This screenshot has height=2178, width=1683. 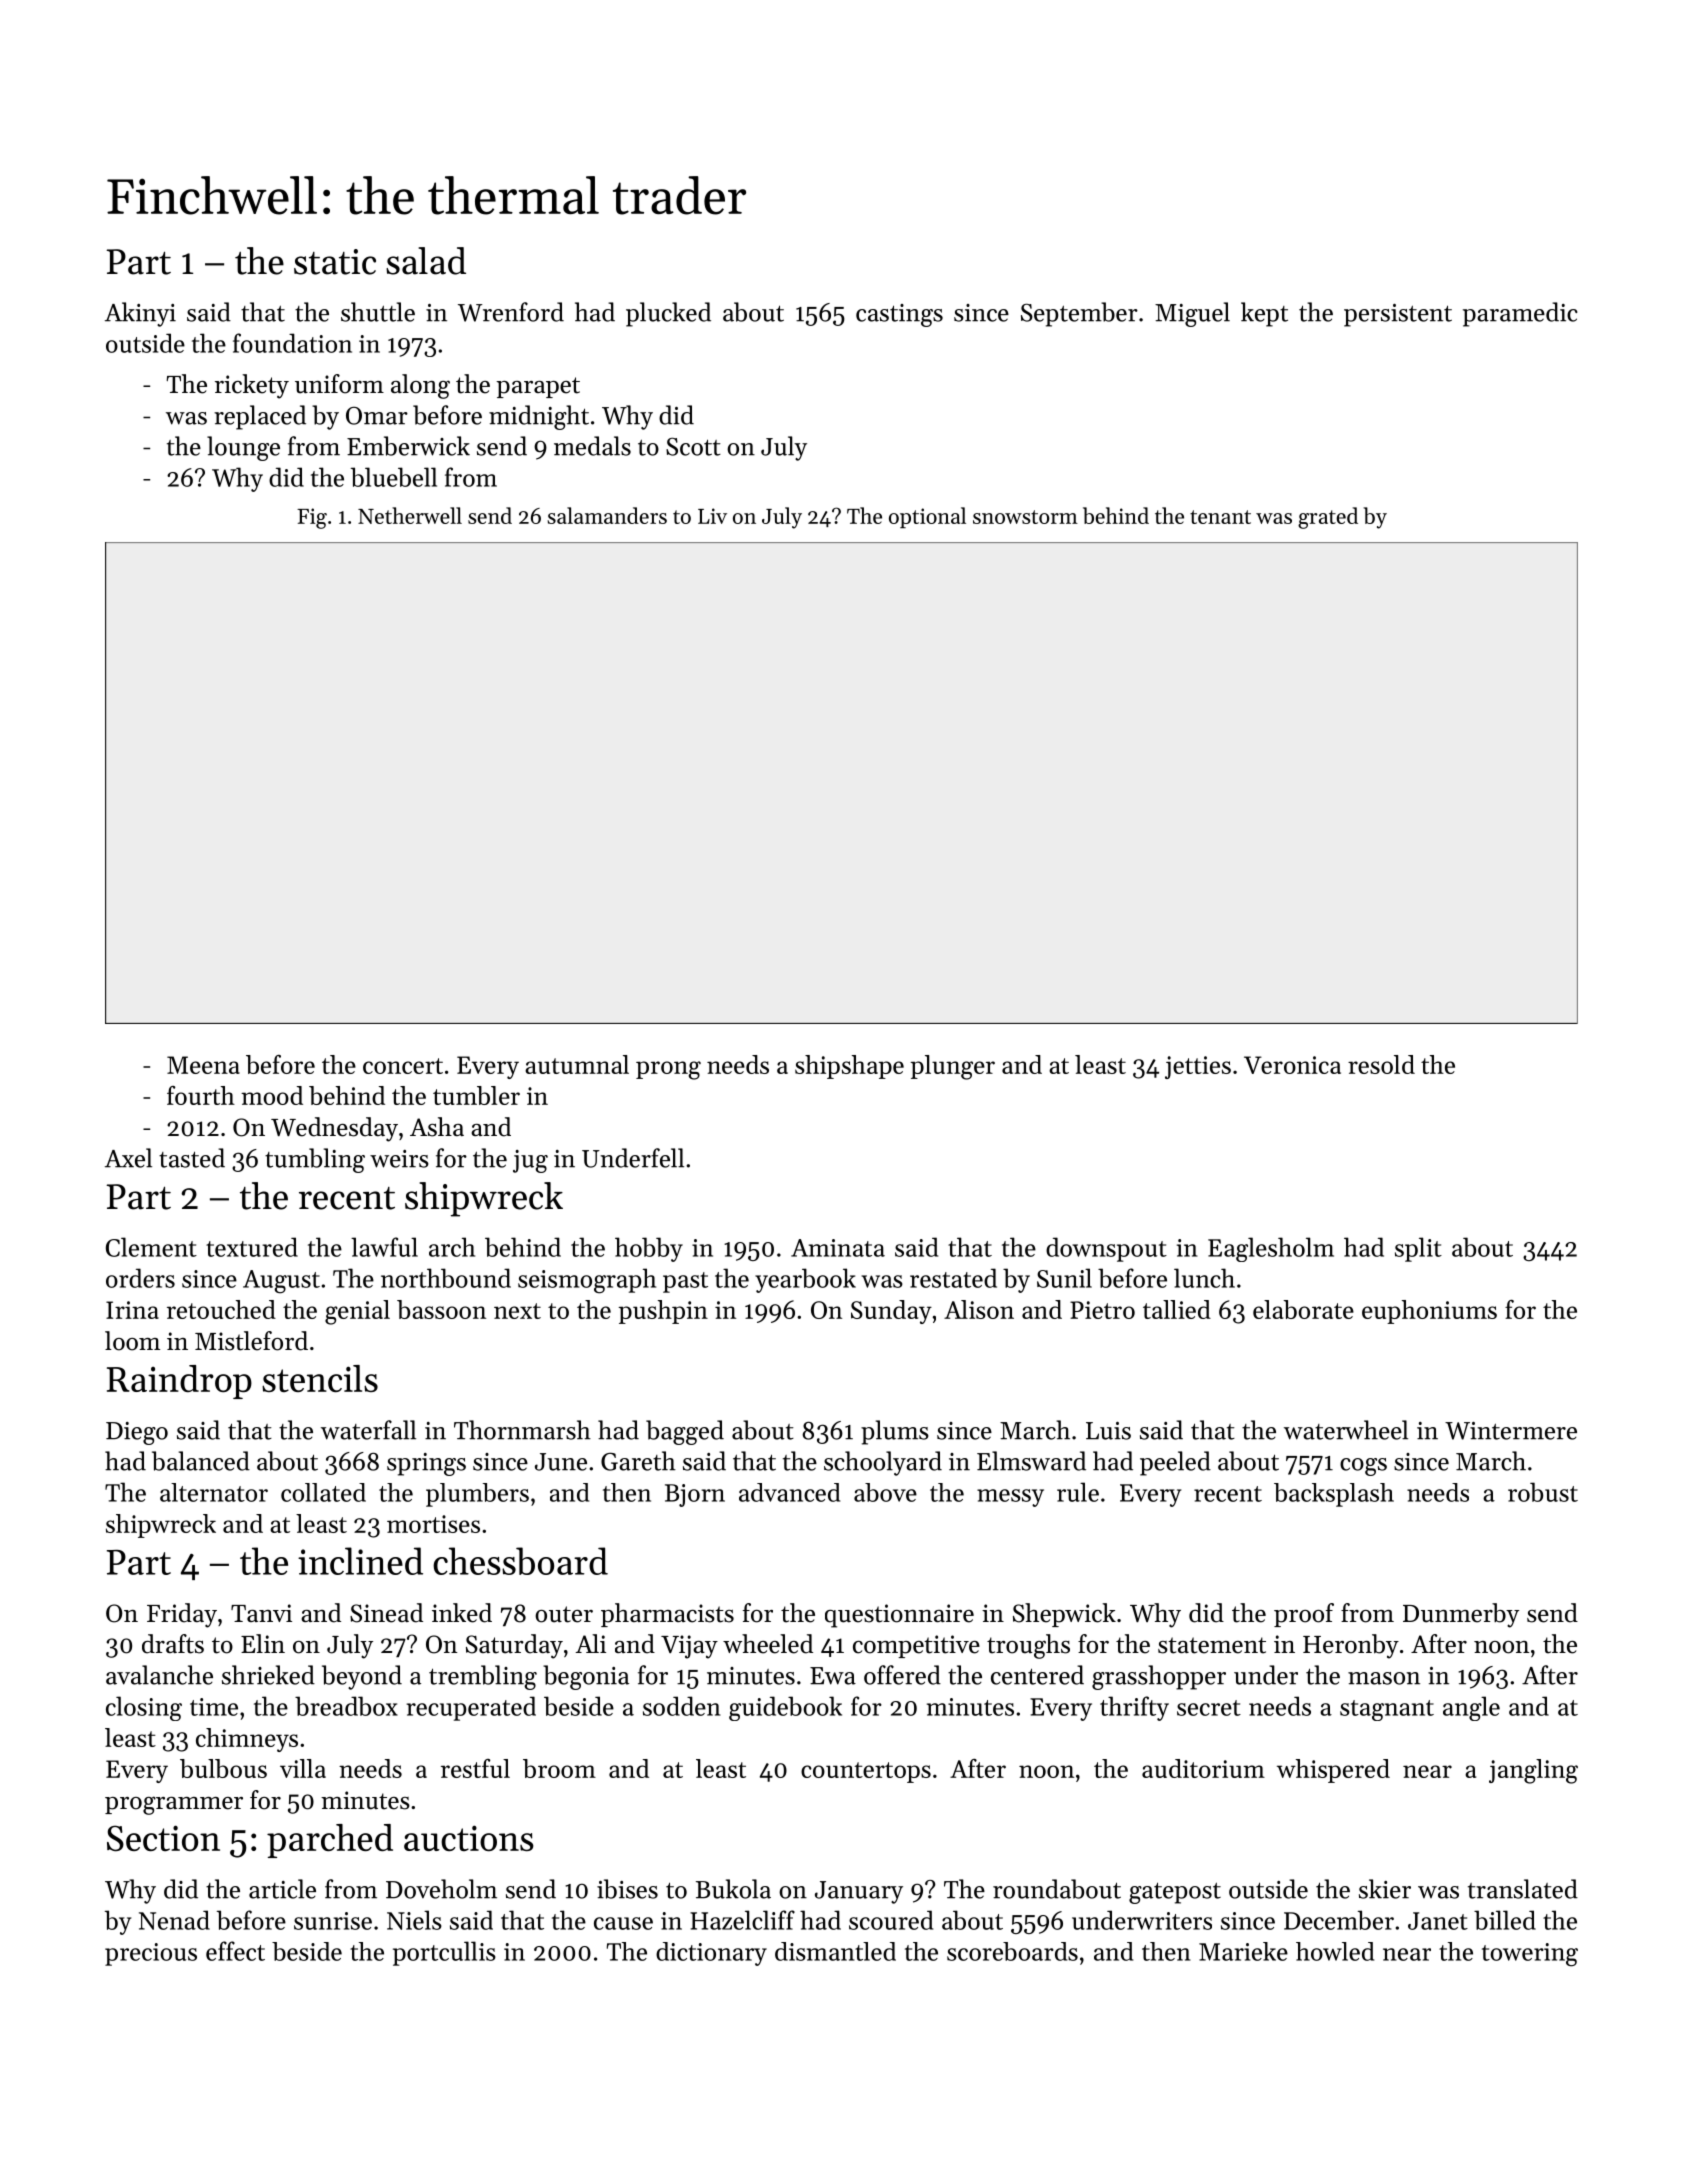 What do you see at coordinates (1381, 1064) in the screenshot?
I see `resold` at bounding box center [1381, 1064].
